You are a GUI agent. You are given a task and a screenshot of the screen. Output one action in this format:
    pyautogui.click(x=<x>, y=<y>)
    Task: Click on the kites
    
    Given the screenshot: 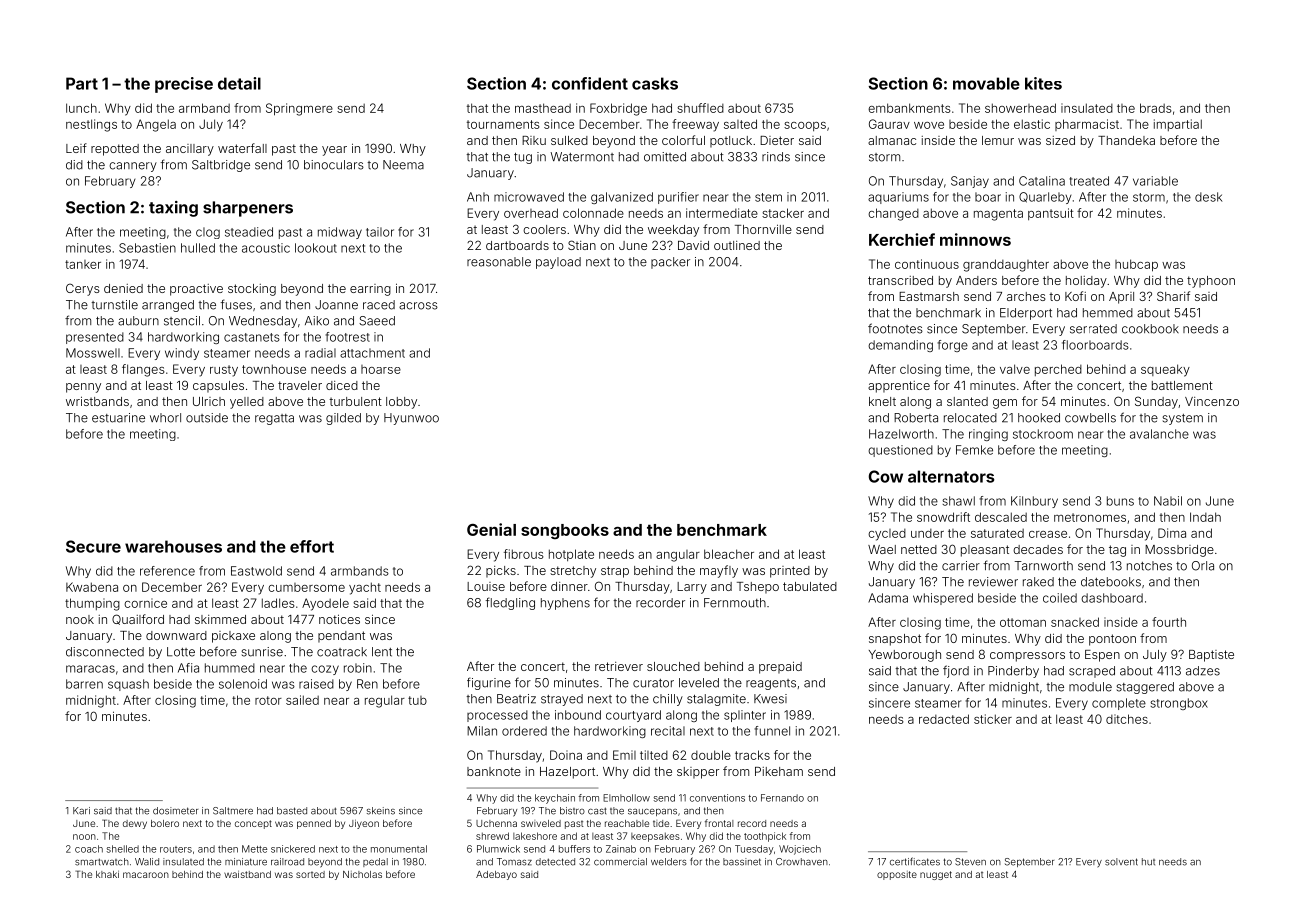 What is the action you would take?
    pyautogui.click(x=1043, y=83)
